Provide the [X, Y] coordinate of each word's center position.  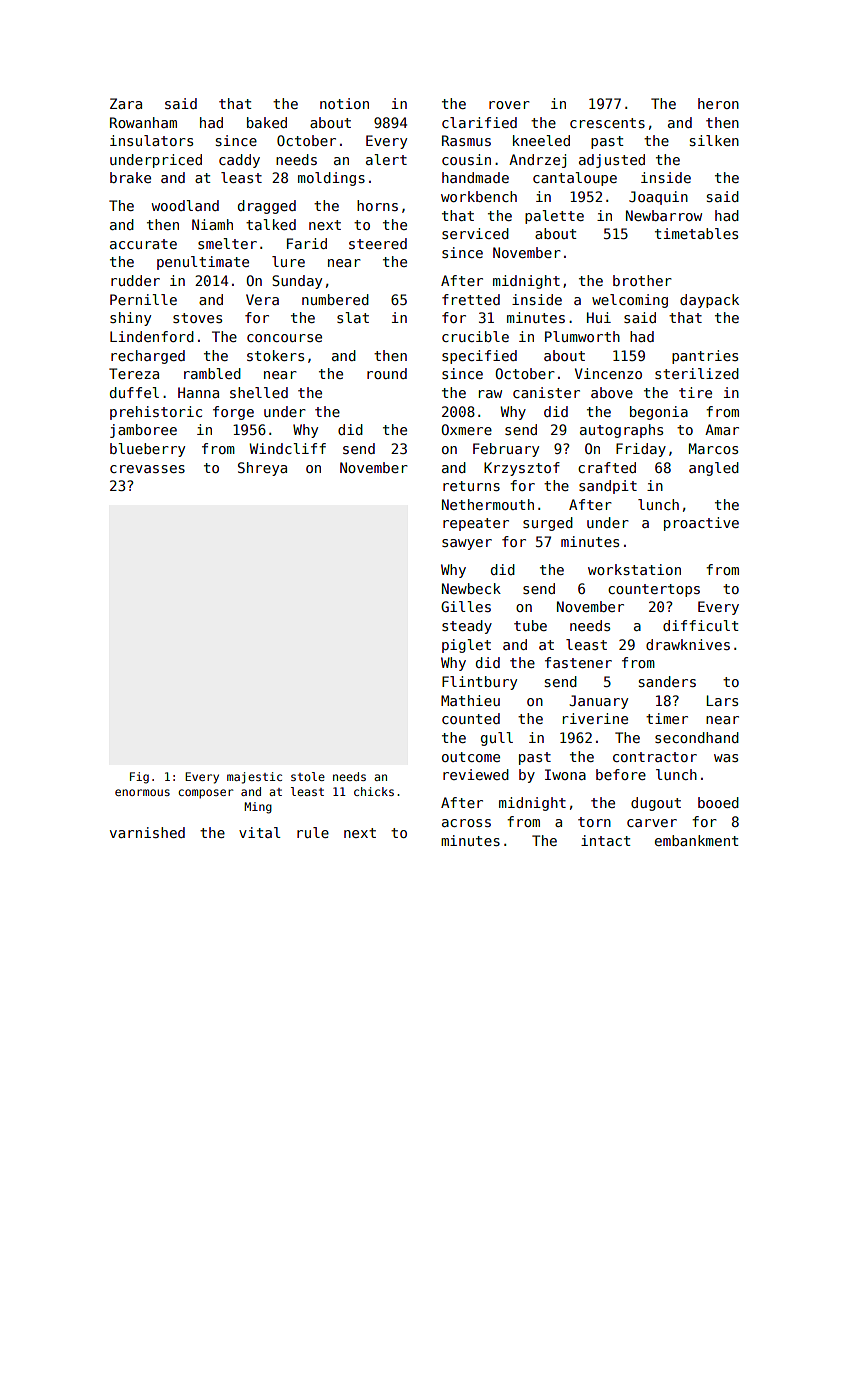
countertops [654, 590]
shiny [130, 319]
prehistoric [156, 413]
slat [353, 317]
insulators [151, 140]
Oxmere [466, 429]
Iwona [565, 774]
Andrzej [537, 161]
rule [313, 832]
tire [695, 392]
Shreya [262, 469]
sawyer [467, 544]
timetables [696, 233]
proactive [701, 524]
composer [205, 794]
